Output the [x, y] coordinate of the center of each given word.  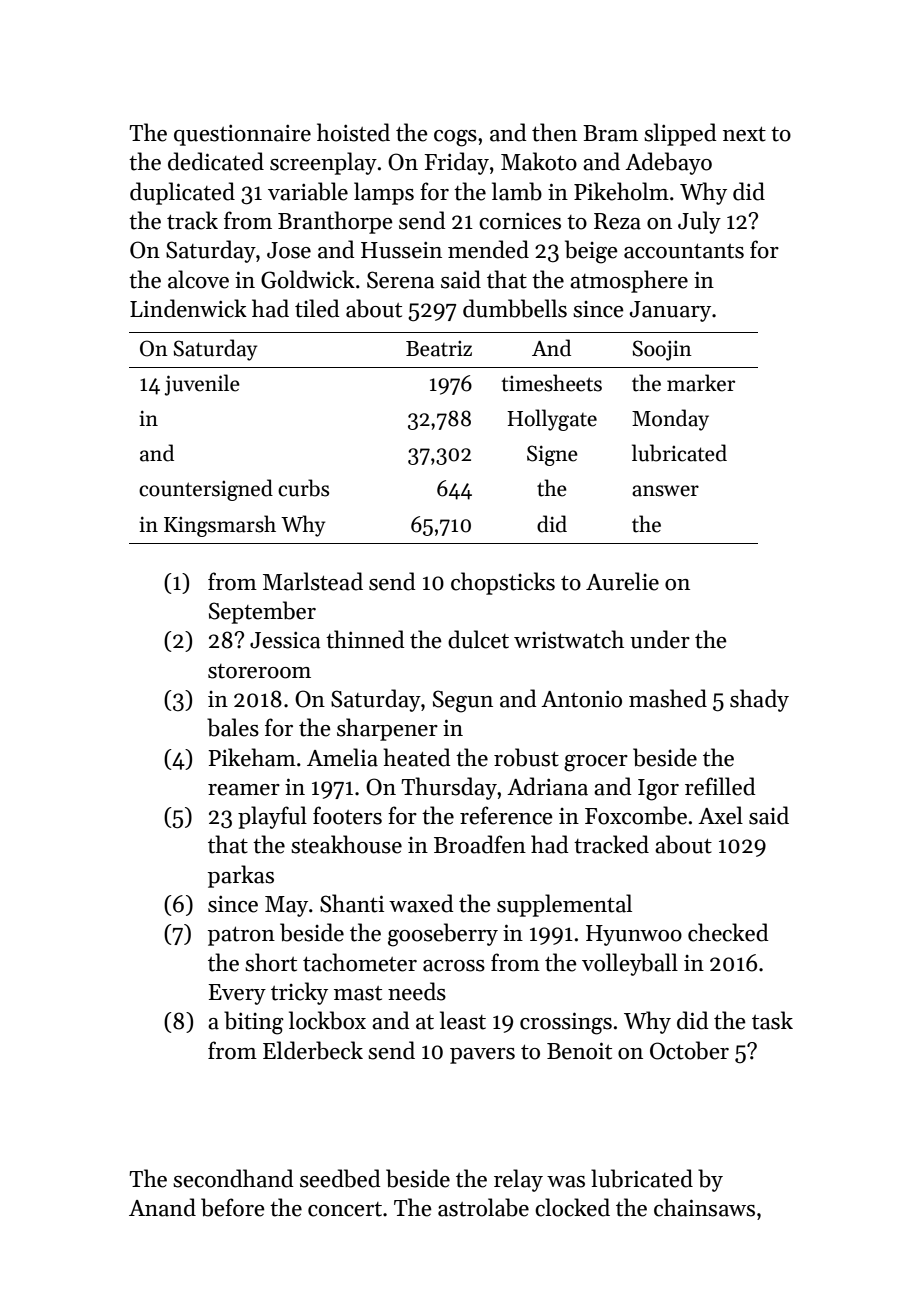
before [233, 1207]
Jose [289, 250]
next [744, 134]
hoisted [353, 132]
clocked [572, 1207]
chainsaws [704, 1207]
